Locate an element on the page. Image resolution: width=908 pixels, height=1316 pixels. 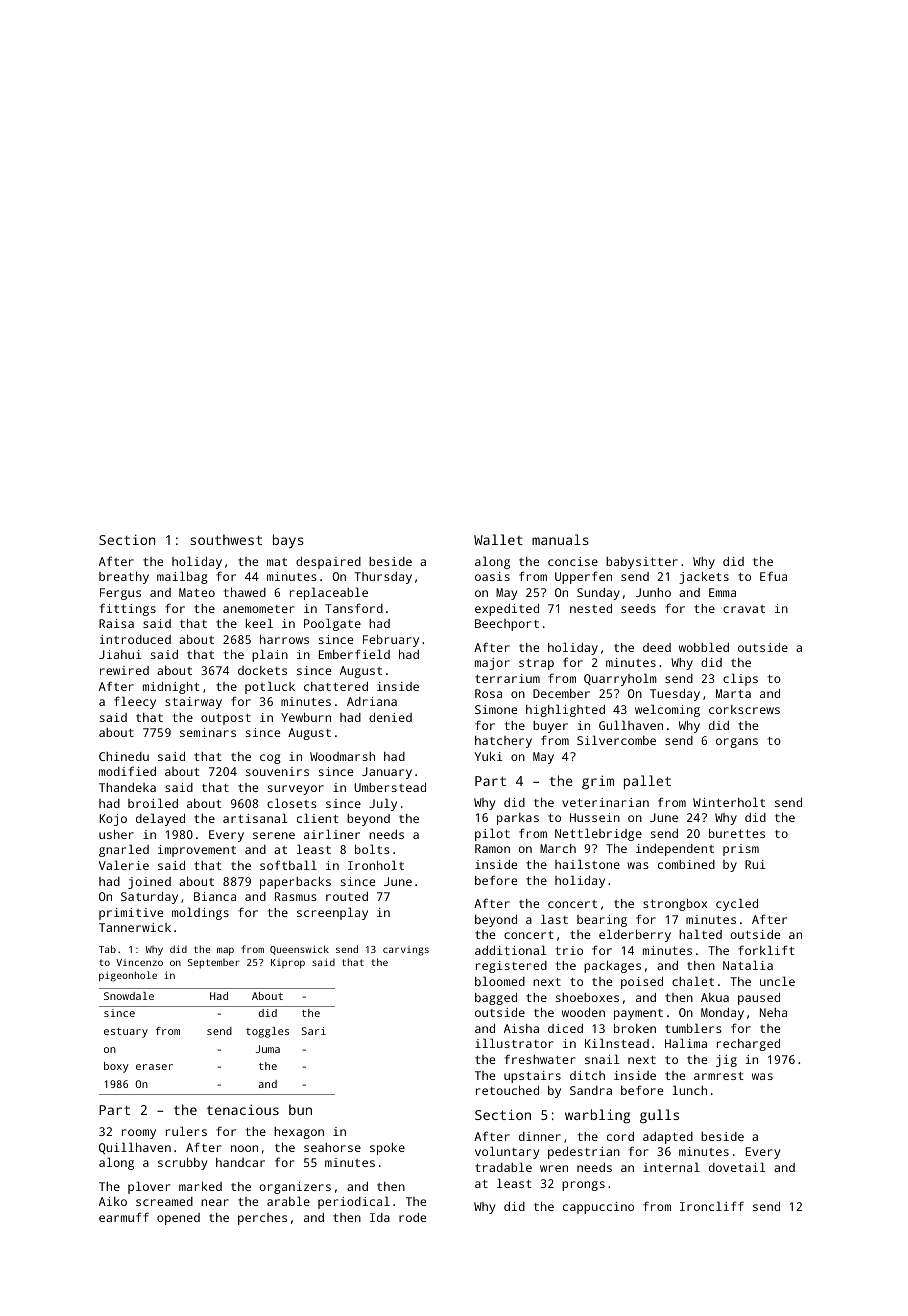
primitive is located at coordinates (131, 914).
